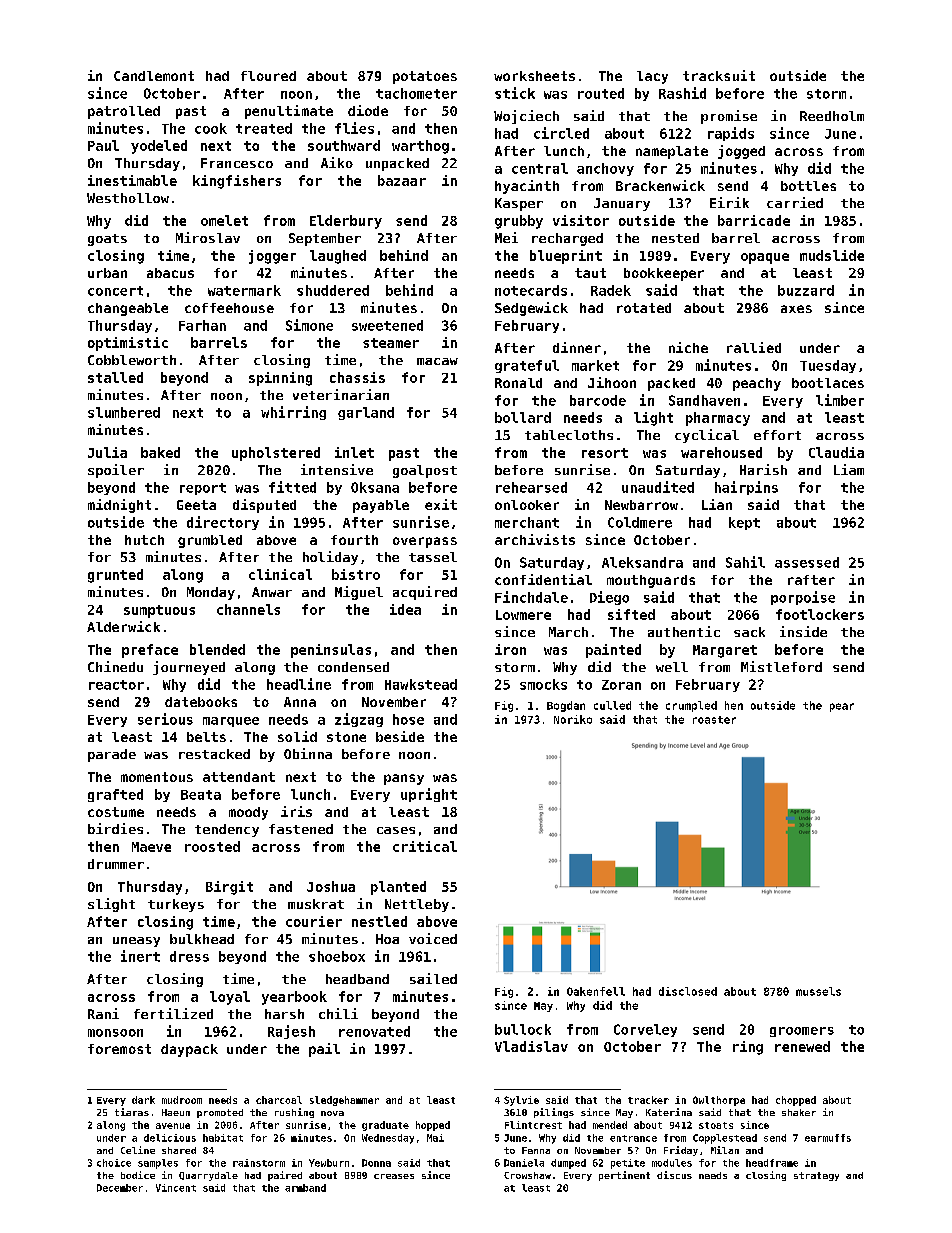 This page has height=1233, width=952. Describe the element at coordinates (707, 436) in the page. I see `cyclical` at that location.
